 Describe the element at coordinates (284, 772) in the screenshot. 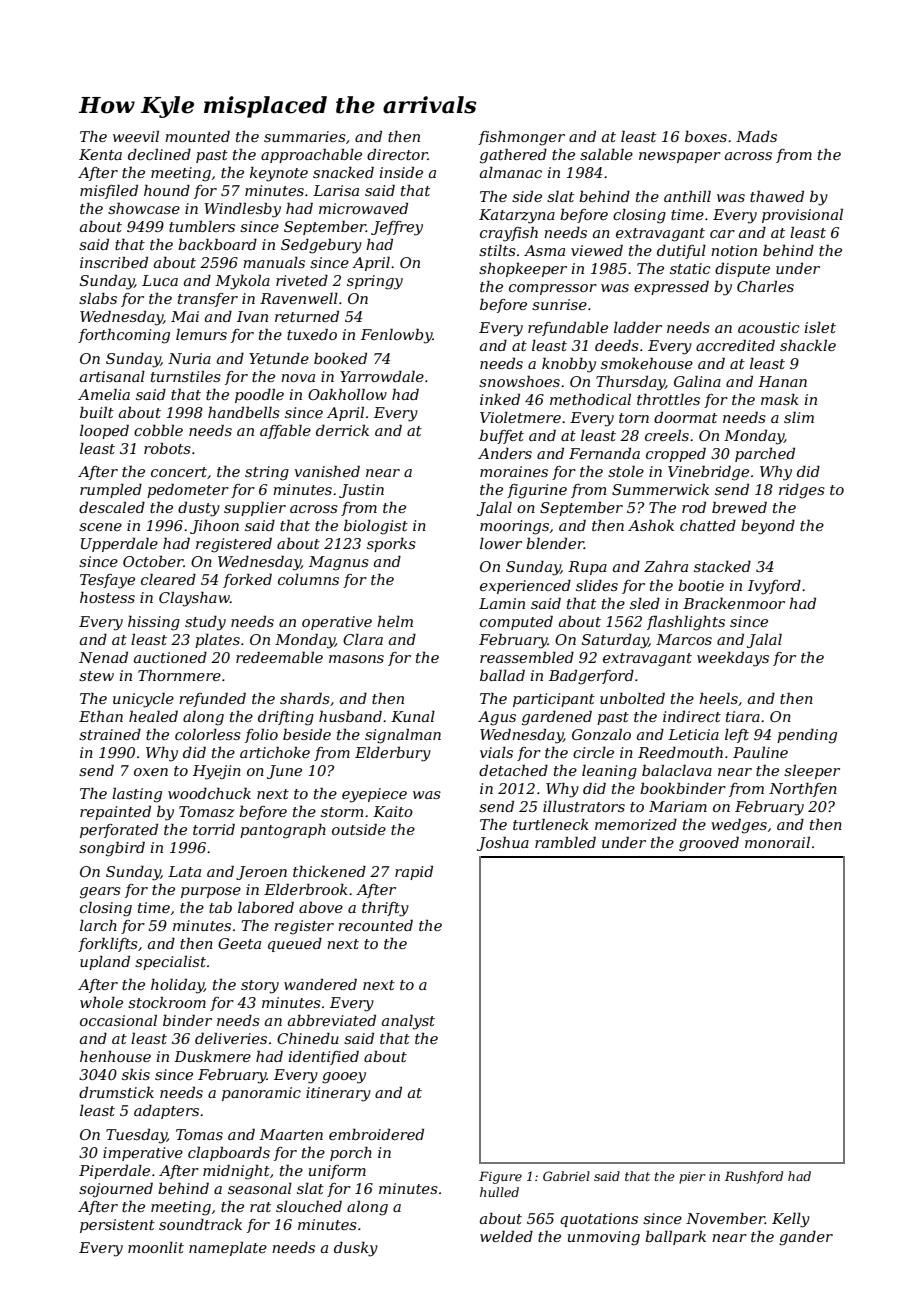

I see `June` at that location.
